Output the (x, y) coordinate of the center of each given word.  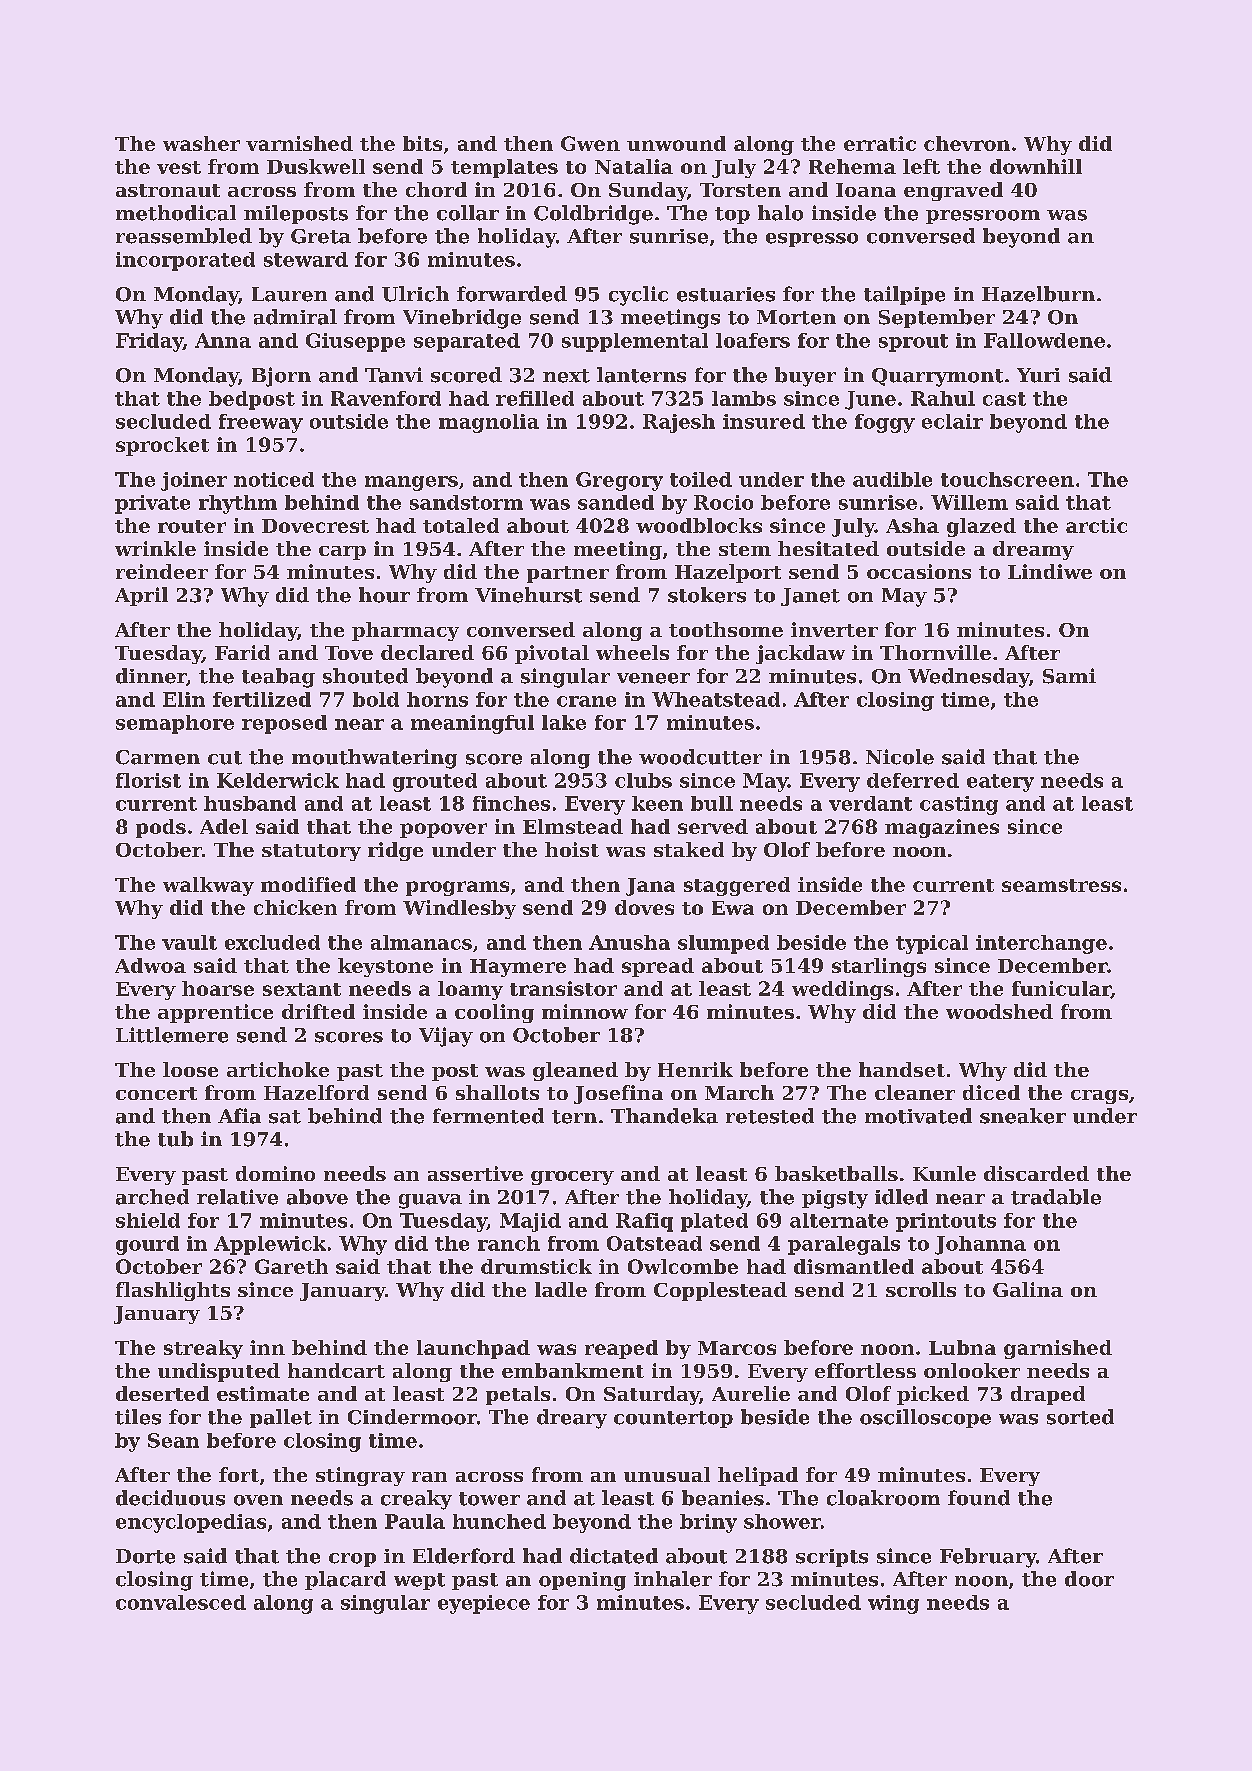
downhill (1036, 166)
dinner (151, 676)
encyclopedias (191, 1523)
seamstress (1061, 885)
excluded (272, 942)
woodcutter (700, 757)
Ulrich (415, 294)
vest (179, 167)
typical (932, 944)
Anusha (629, 942)
